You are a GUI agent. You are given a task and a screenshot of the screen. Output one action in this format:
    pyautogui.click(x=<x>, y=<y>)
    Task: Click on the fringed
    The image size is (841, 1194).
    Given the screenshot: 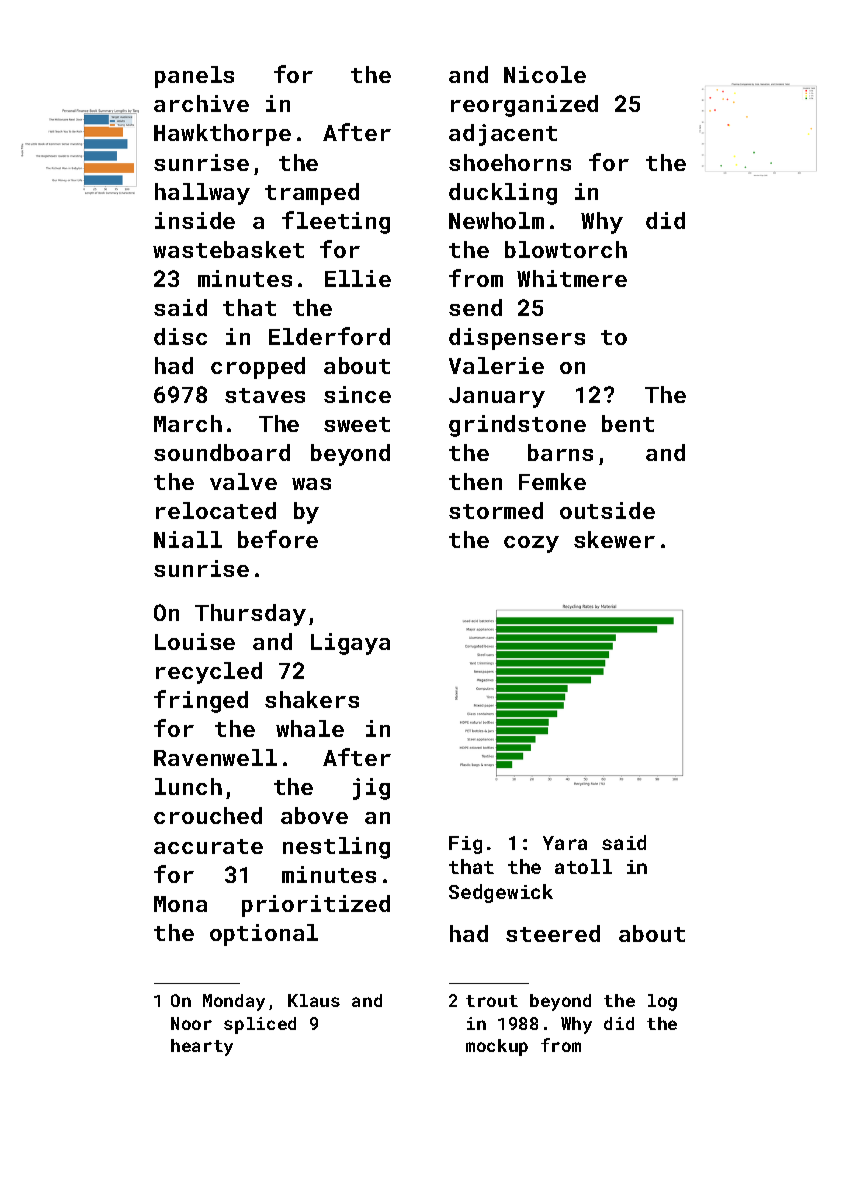 What is the action you would take?
    pyautogui.click(x=201, y=701)
